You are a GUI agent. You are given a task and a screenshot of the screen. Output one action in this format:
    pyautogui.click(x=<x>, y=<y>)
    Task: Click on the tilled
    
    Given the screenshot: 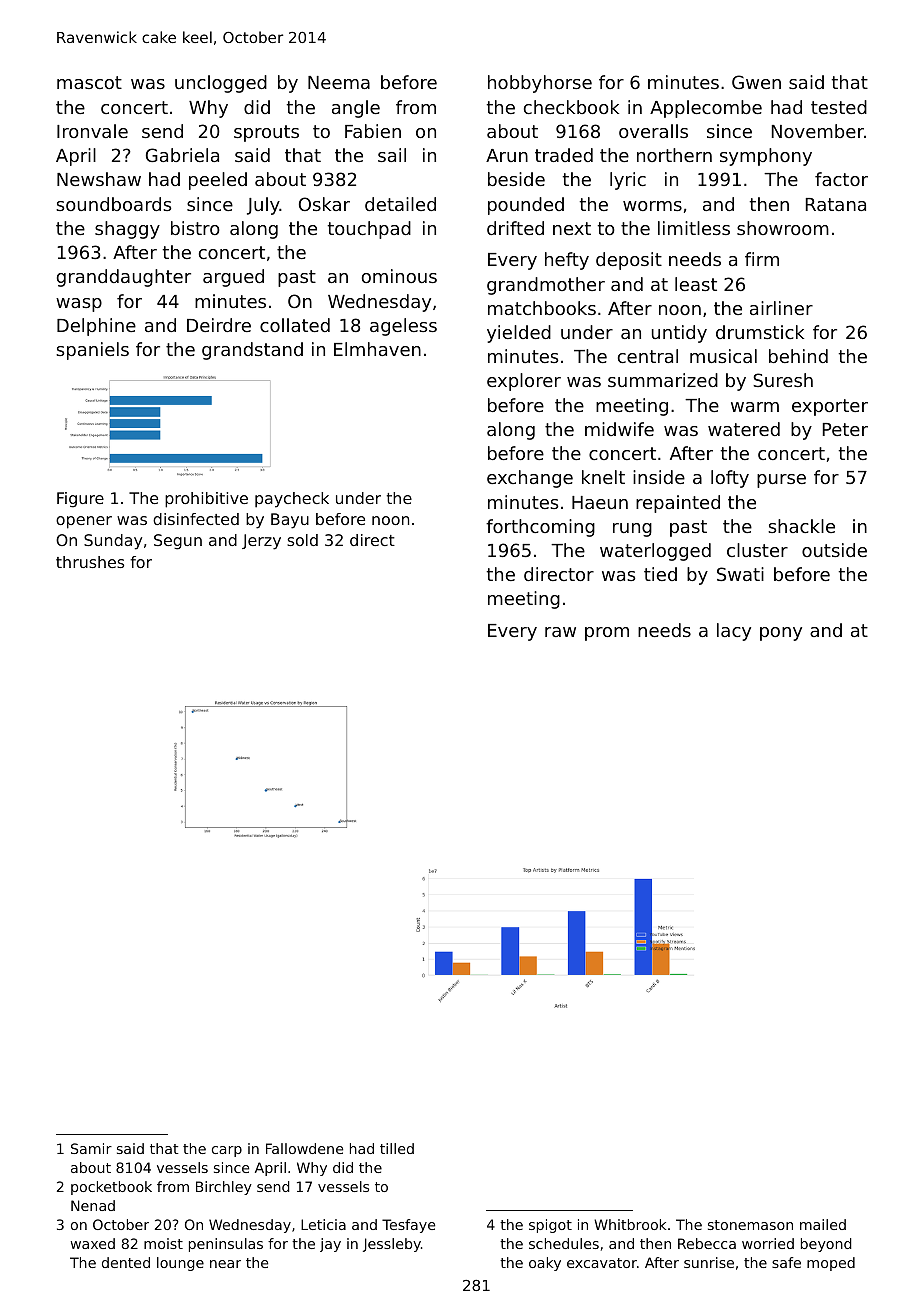 What is the action you would take?
    pyautogui.click(x=397, y=1148)
